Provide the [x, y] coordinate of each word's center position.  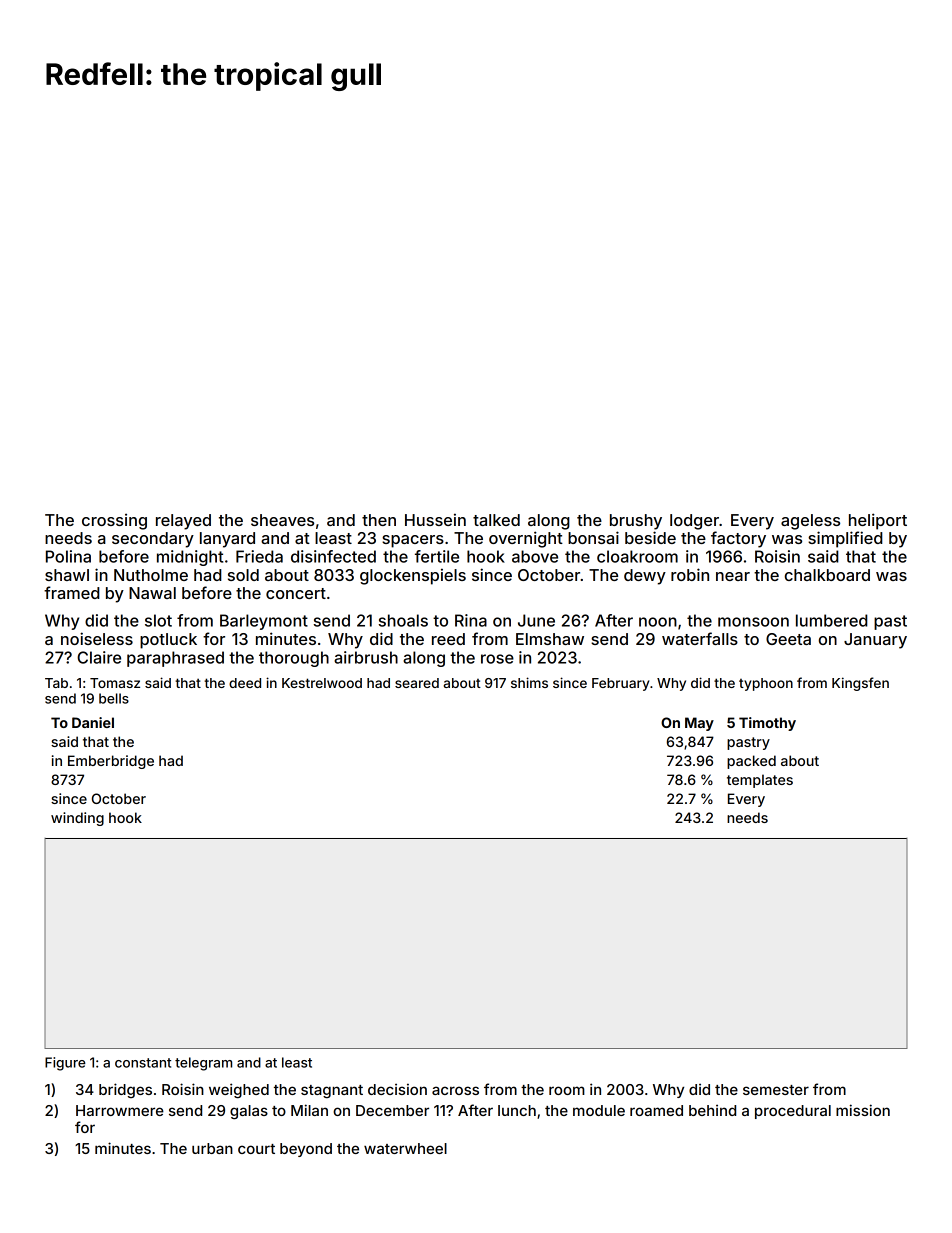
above [535, 556]
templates [760, 781]
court [256, 1149]
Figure [65, 1064]
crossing [114, 522]
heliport [878, 521]
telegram [203, 1064]
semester [776, 1090]
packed [751, 762]
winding [77, 819]
